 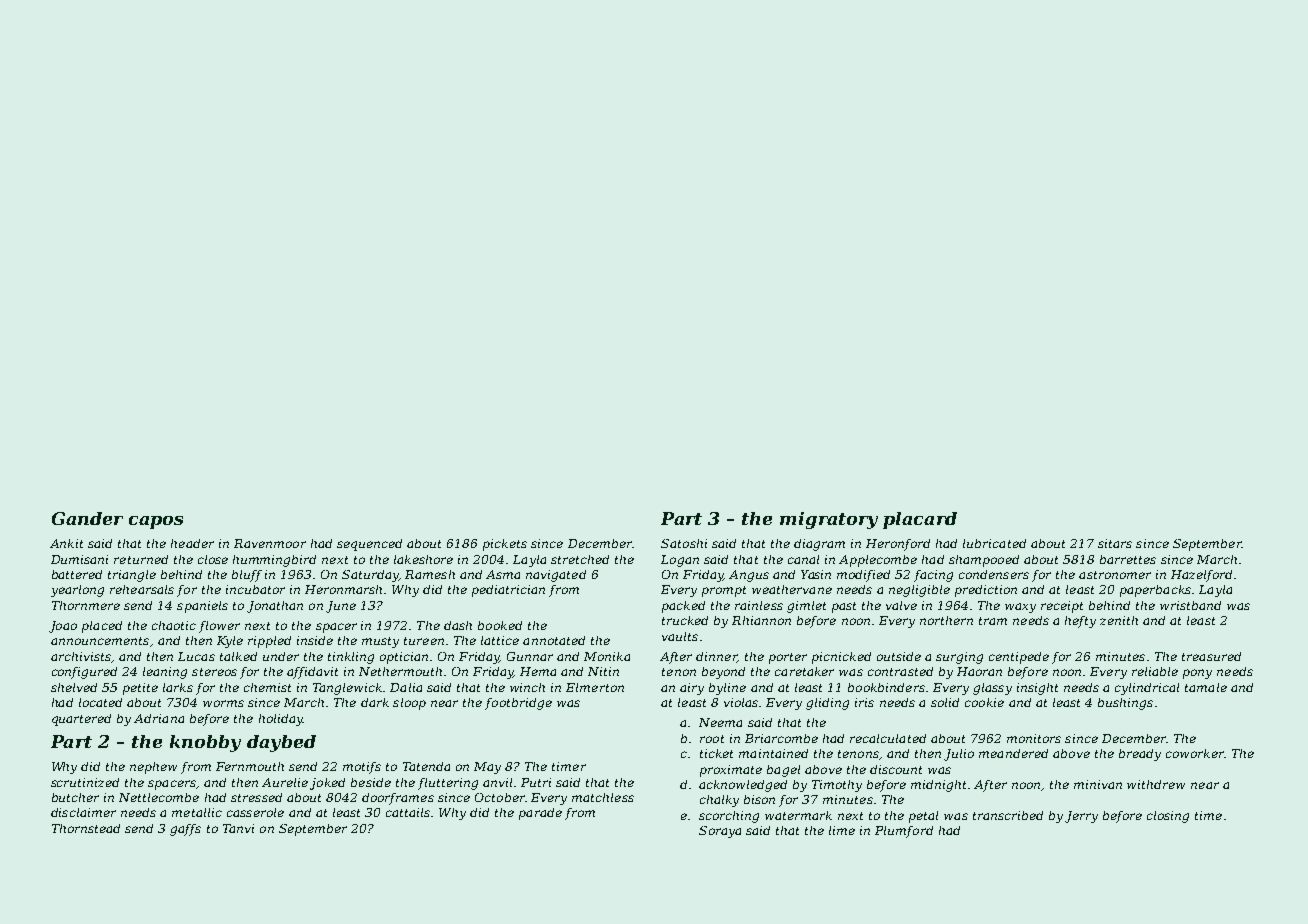 What do you see at coordinates (1155, 671) in the screenshot?
I see `reliable` at bounding box center [1155, 671].
